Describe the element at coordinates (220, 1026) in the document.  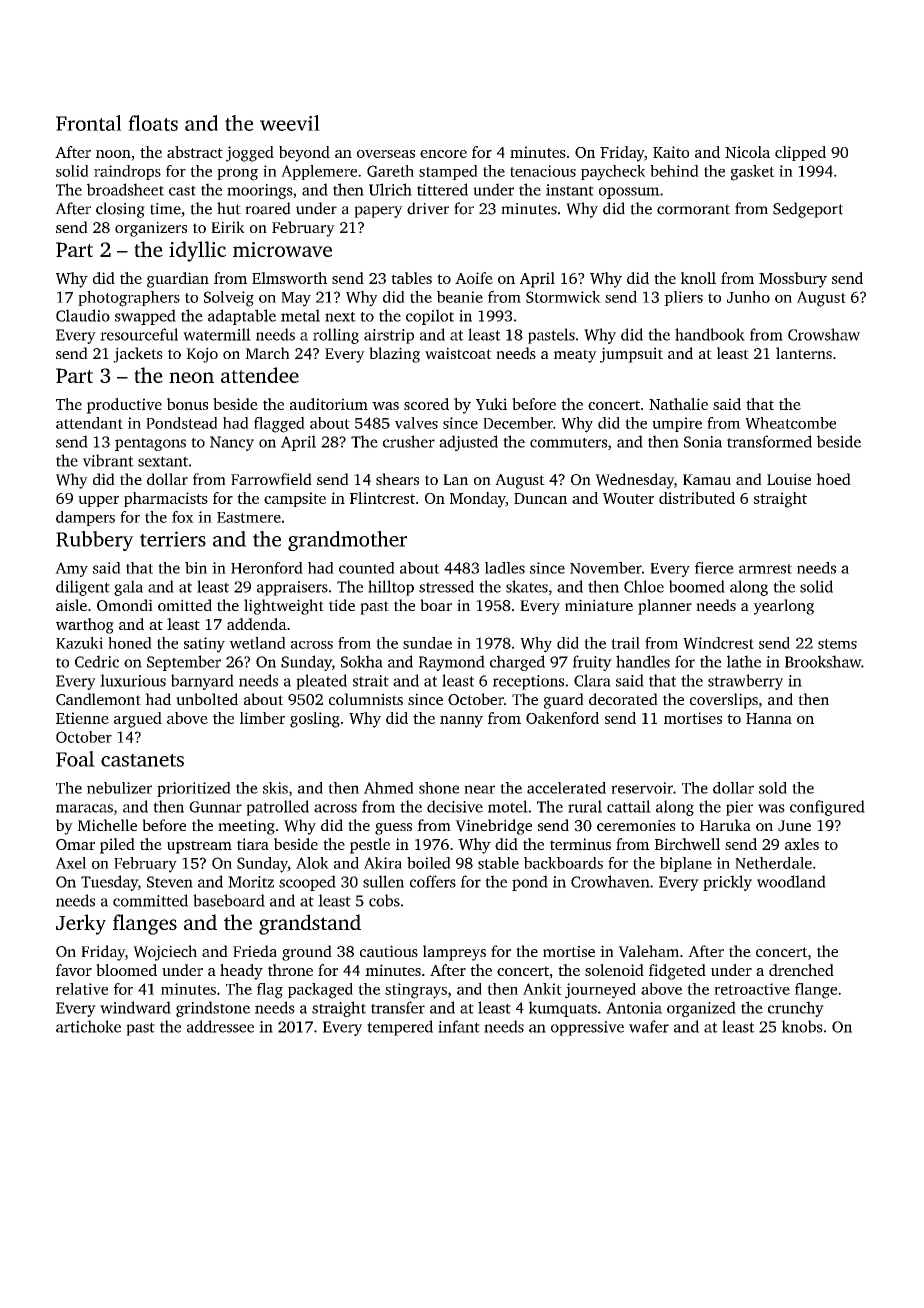
I see `addressee` at that location.
